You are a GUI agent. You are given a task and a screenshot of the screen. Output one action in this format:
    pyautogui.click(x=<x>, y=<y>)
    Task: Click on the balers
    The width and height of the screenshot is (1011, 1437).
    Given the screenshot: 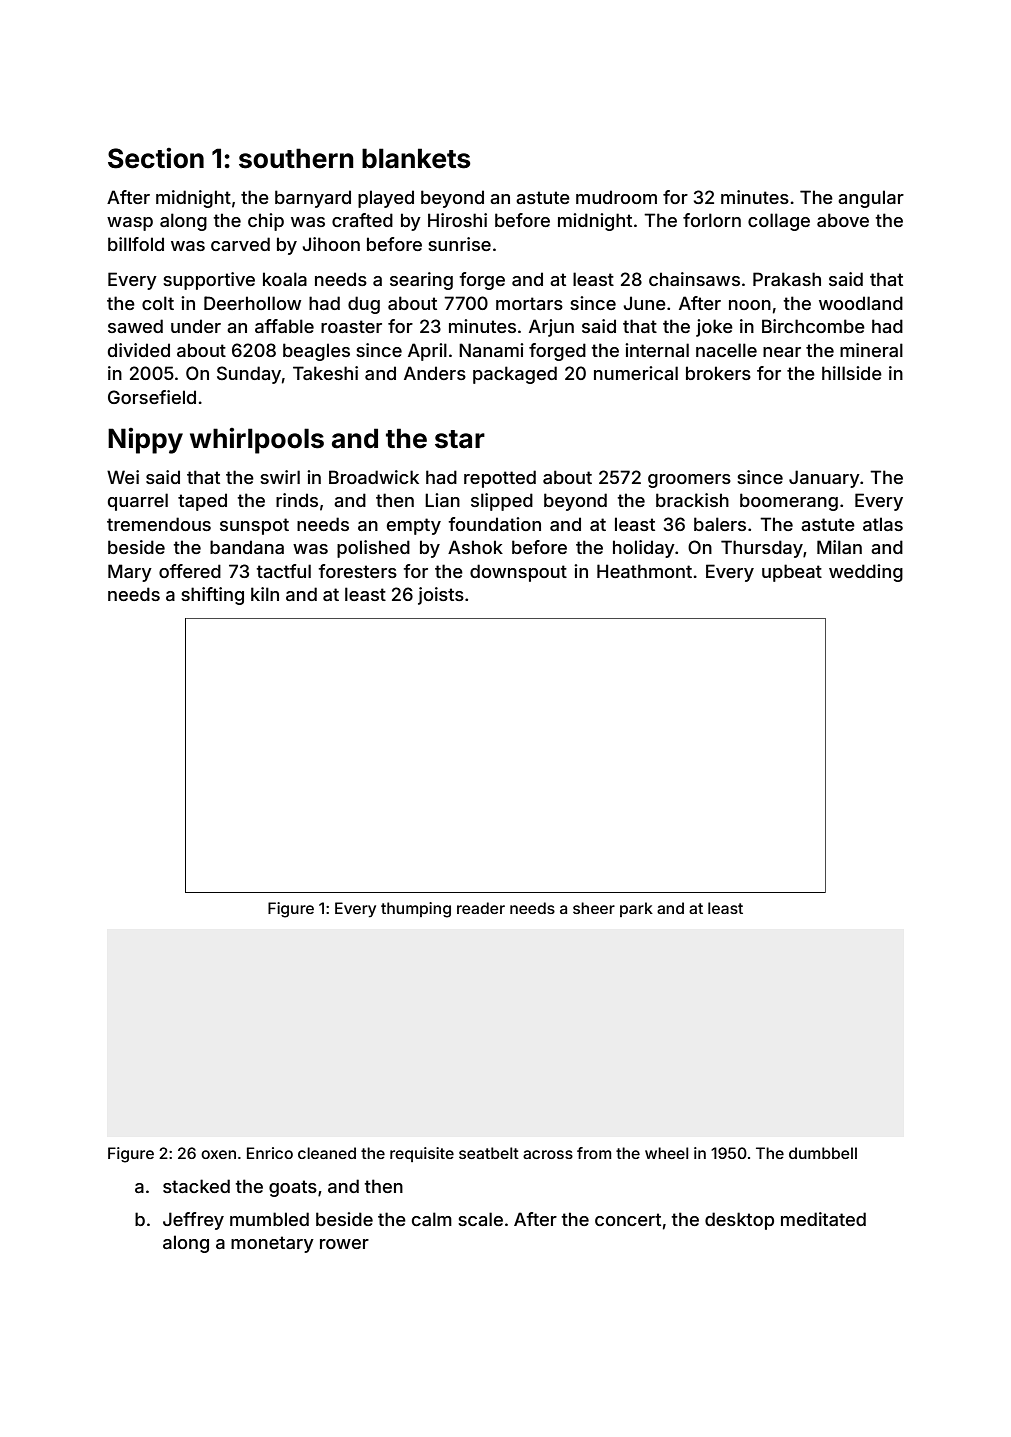 What is the action you would take?
    pyautogui.click(x=720, y=524)
